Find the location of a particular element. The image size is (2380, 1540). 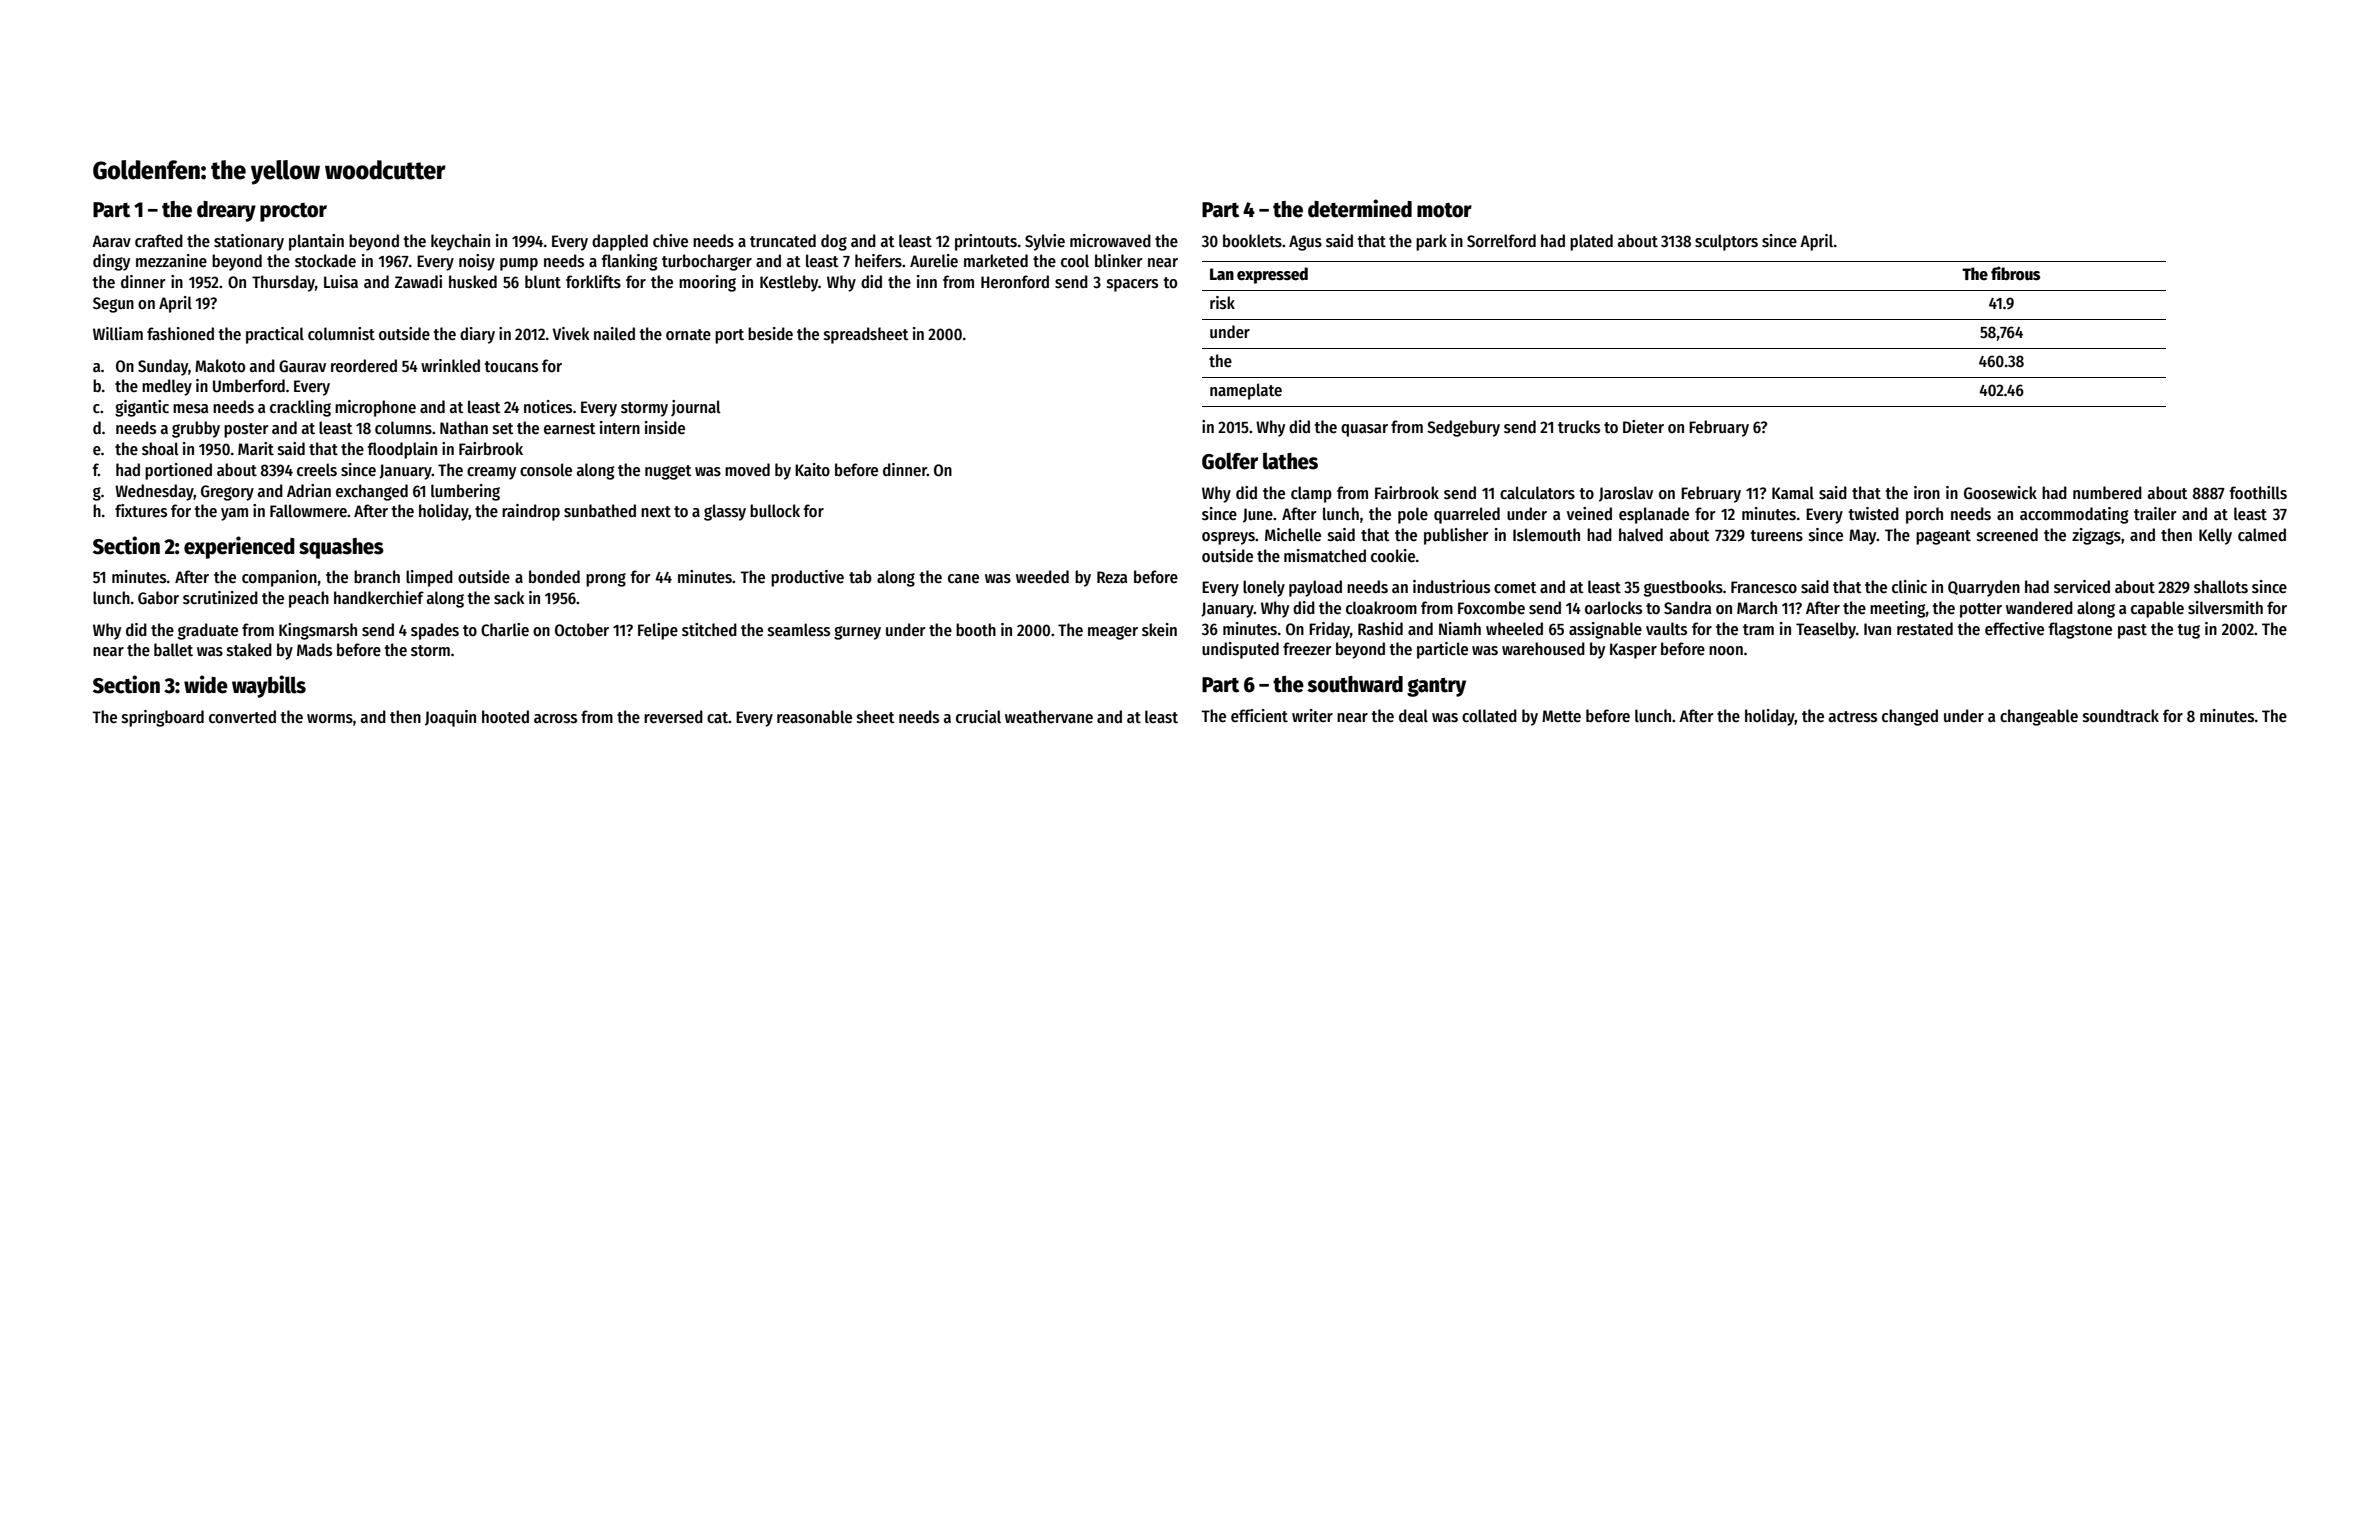

dreary is located at coordinates (226, 211).
